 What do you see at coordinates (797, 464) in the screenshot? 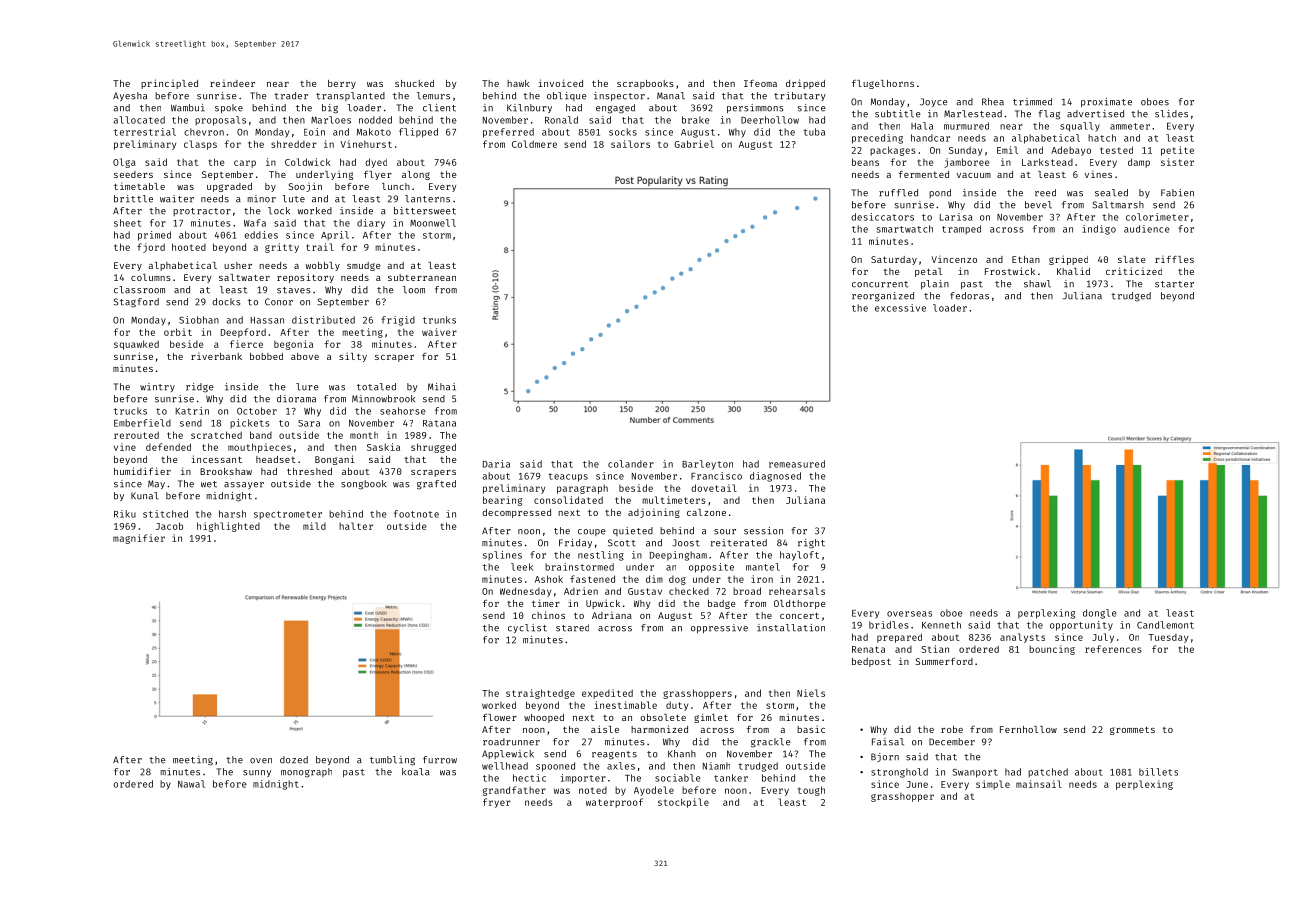
I see `remeasured` at bounding box center [797, 464].
